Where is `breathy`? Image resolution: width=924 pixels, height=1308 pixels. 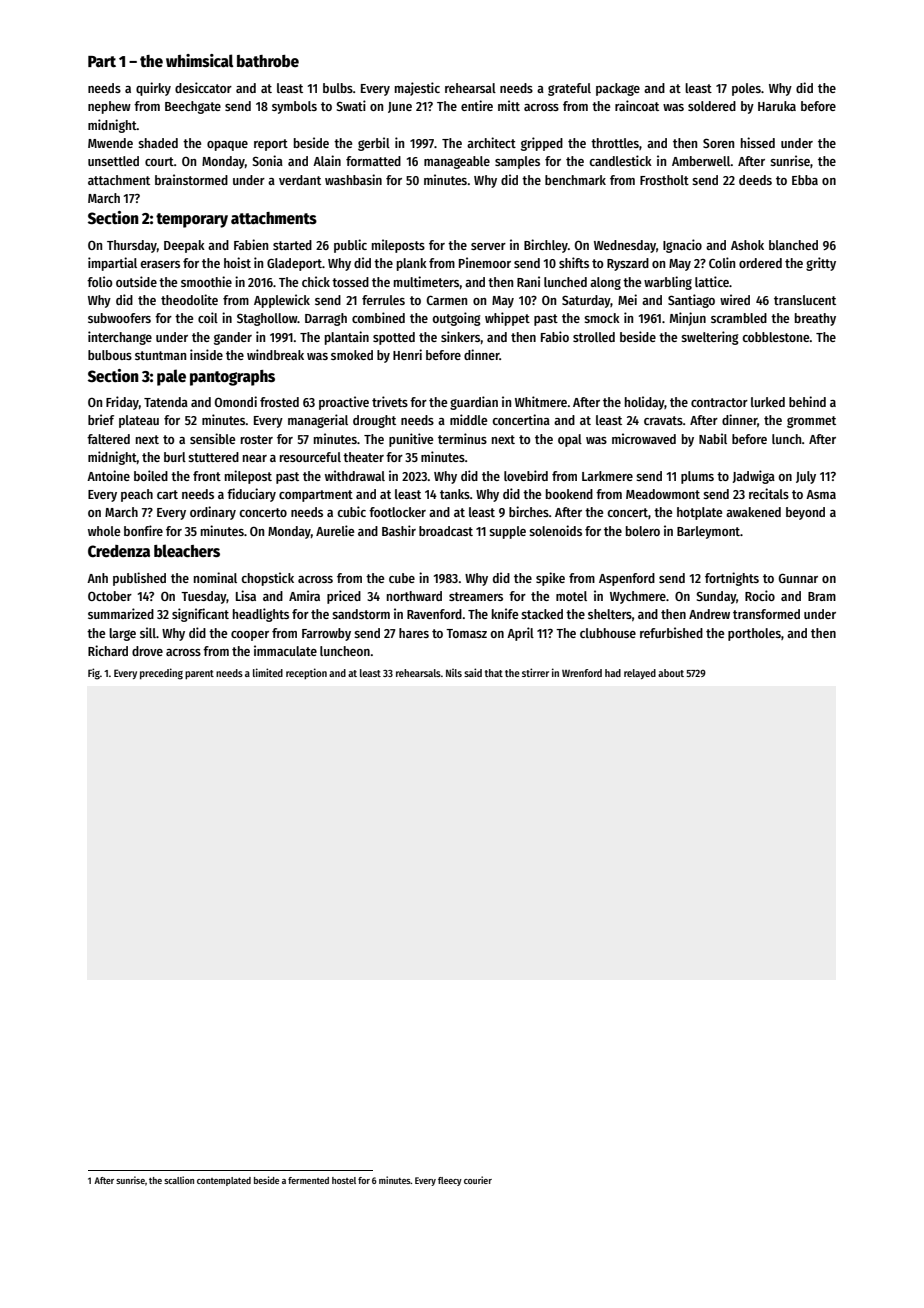
breathy is located at coordinates (815, 319).
